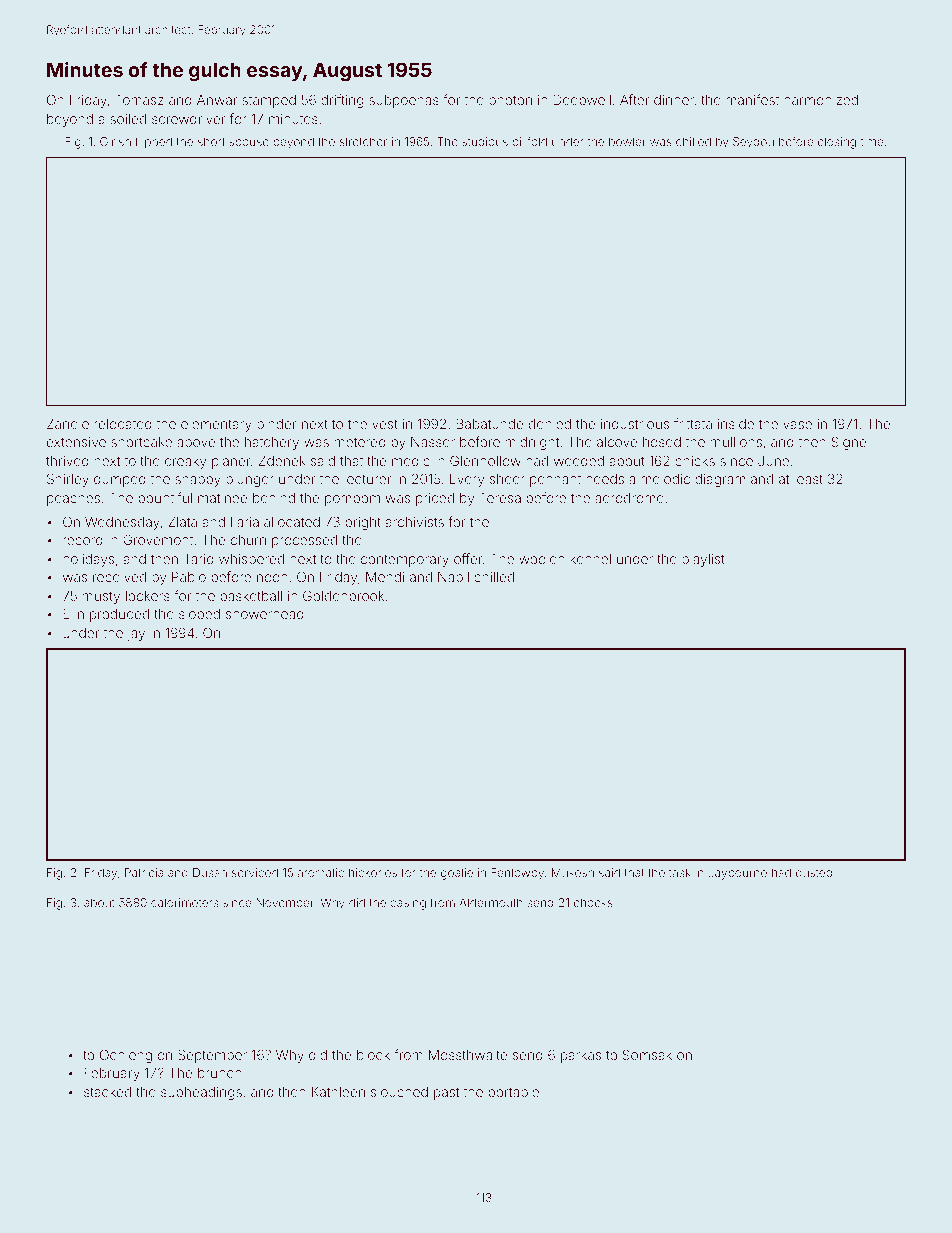 This screenshot has height=1233, width=952. What do you see at coordinates (809, 479) in the screenshot?
I see `least` at bounding box center [809, 479].
